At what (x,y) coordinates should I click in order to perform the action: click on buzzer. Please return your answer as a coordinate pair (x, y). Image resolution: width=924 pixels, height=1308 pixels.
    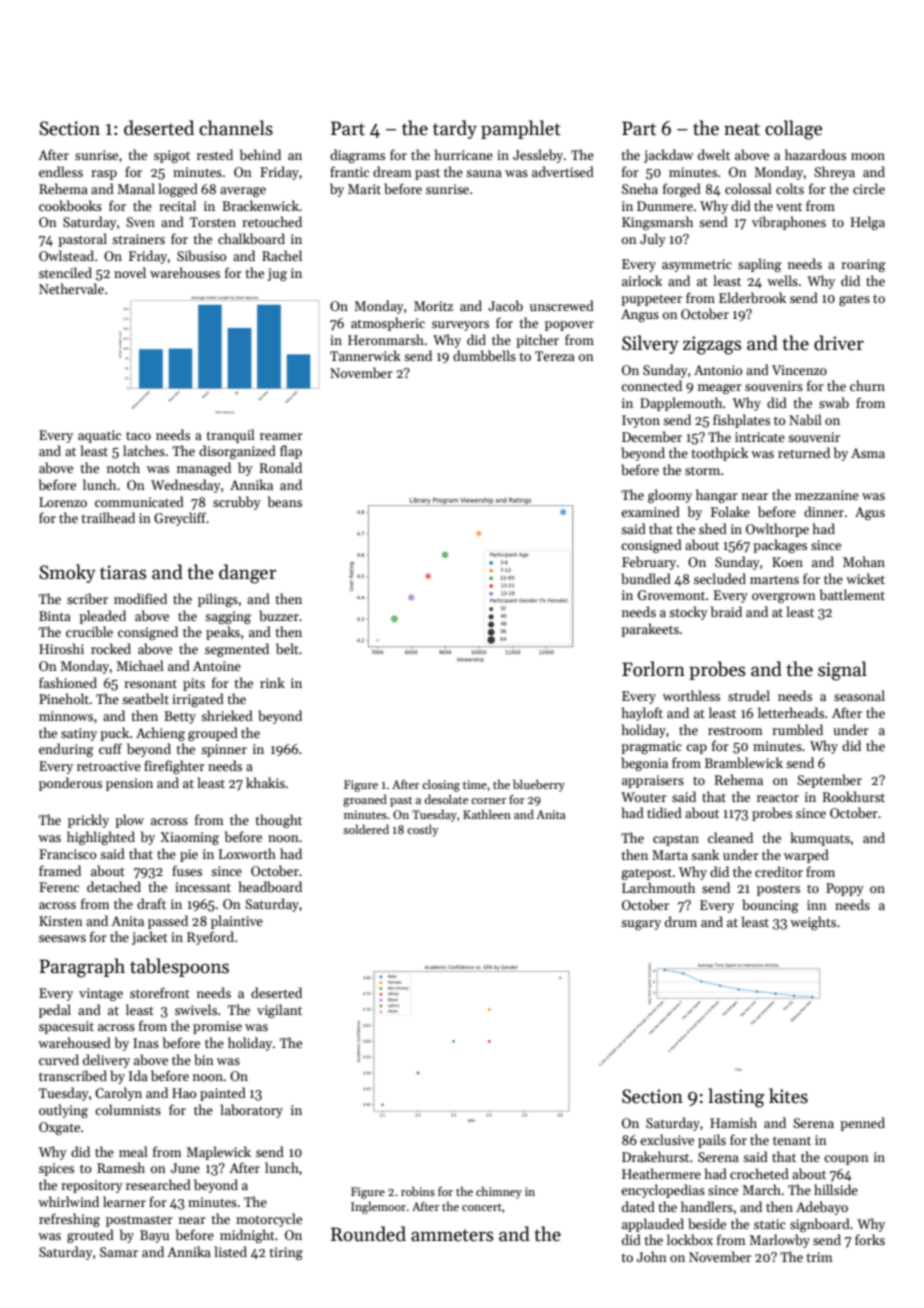
    Looking at the image, I should click on (279, 615).
